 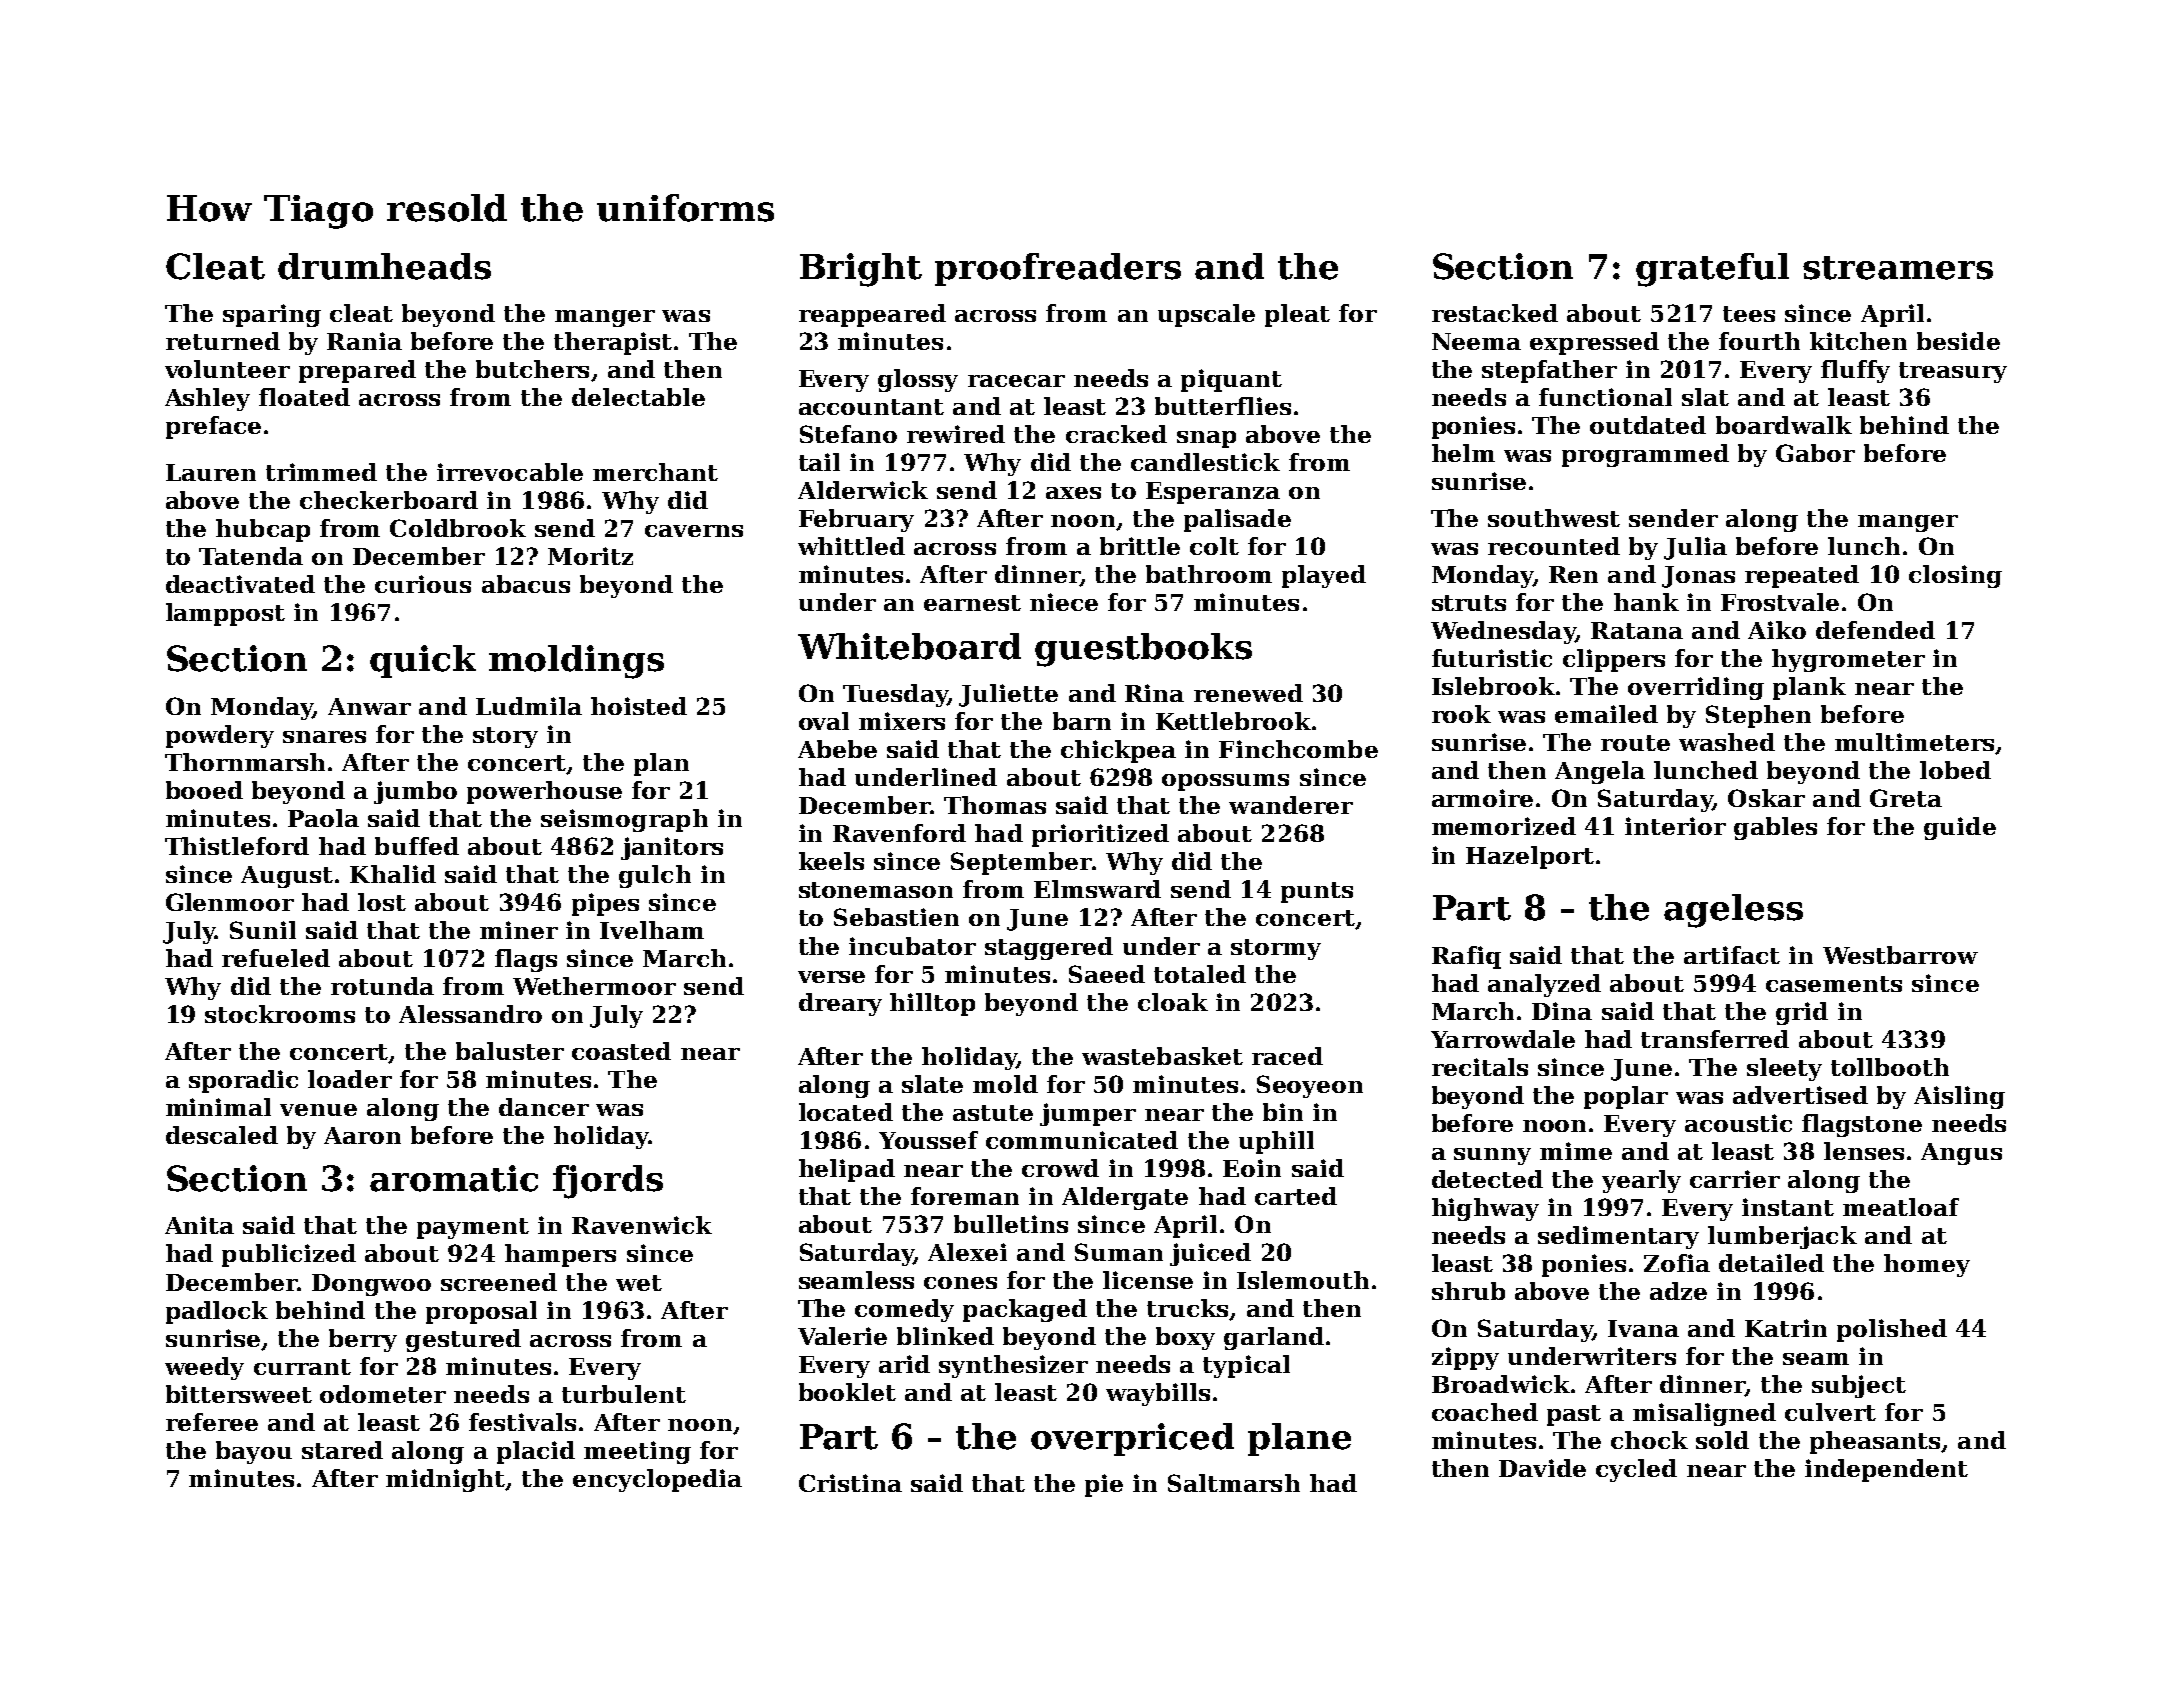 What do you see at coordinates (445, 1480) in the document?
I see `midnight` at bounding box center [445, 1480].
